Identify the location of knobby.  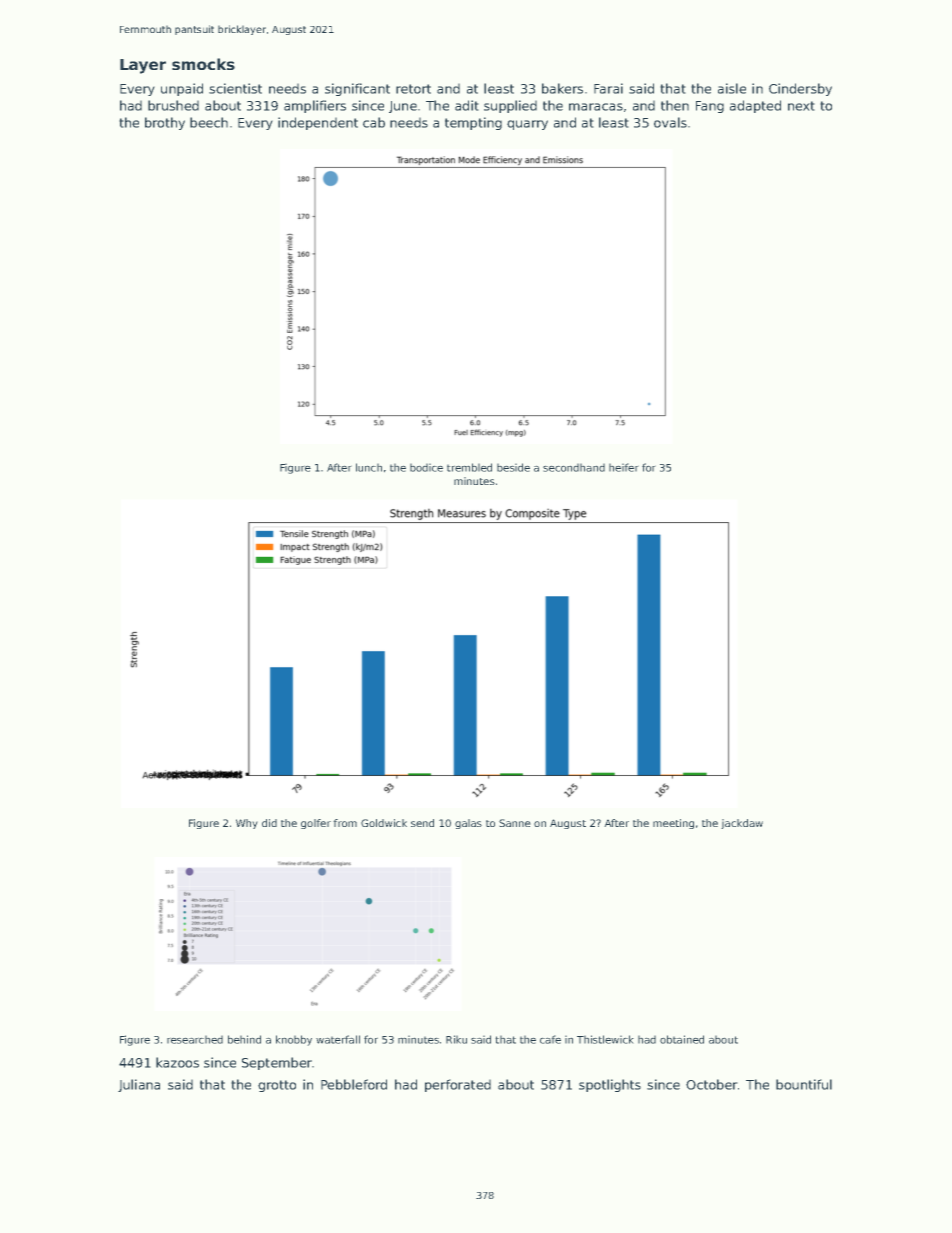
(294, 1040).
